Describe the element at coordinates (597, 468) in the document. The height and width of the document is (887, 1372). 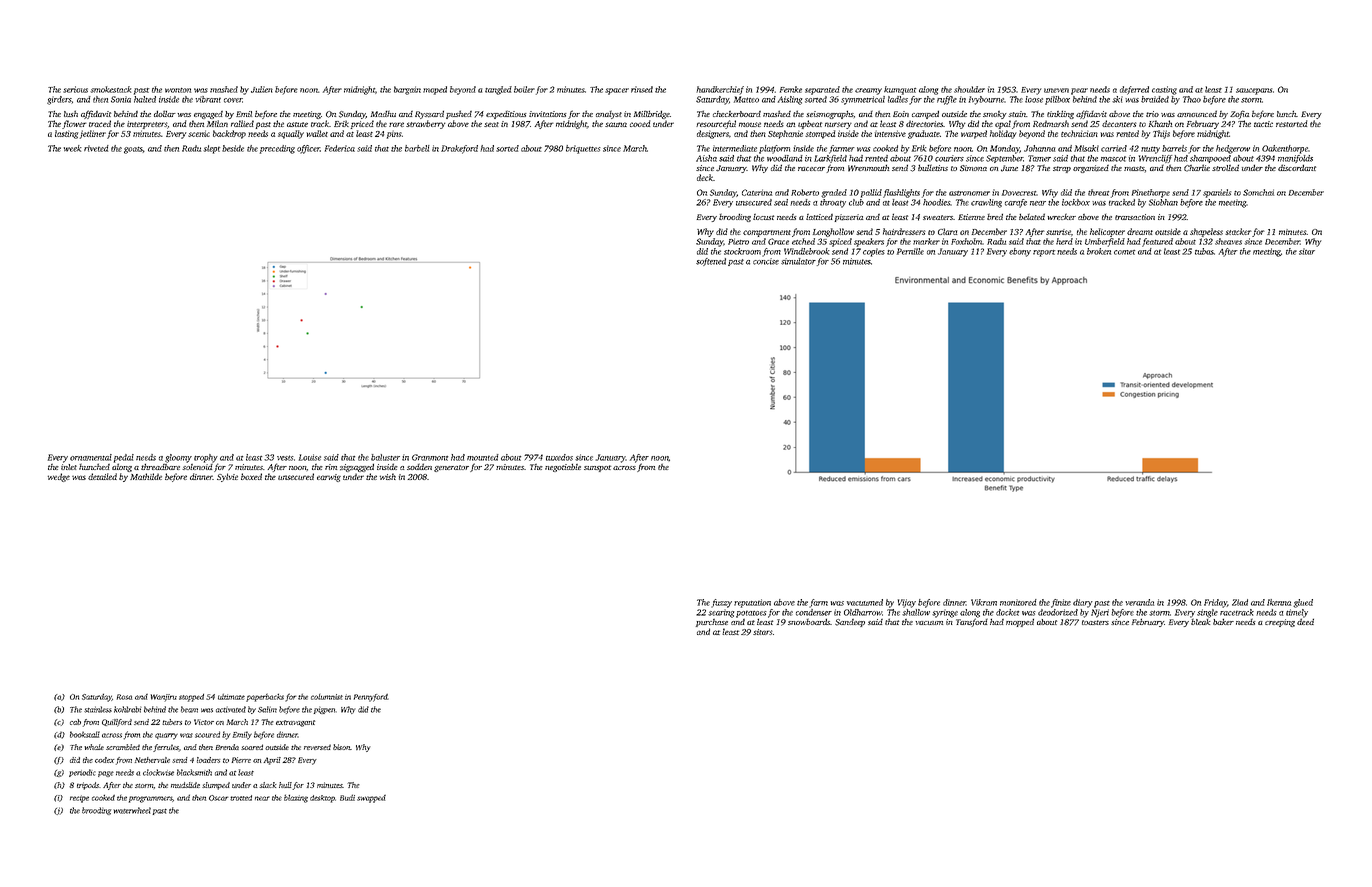
I see `sunspot` at that location.
